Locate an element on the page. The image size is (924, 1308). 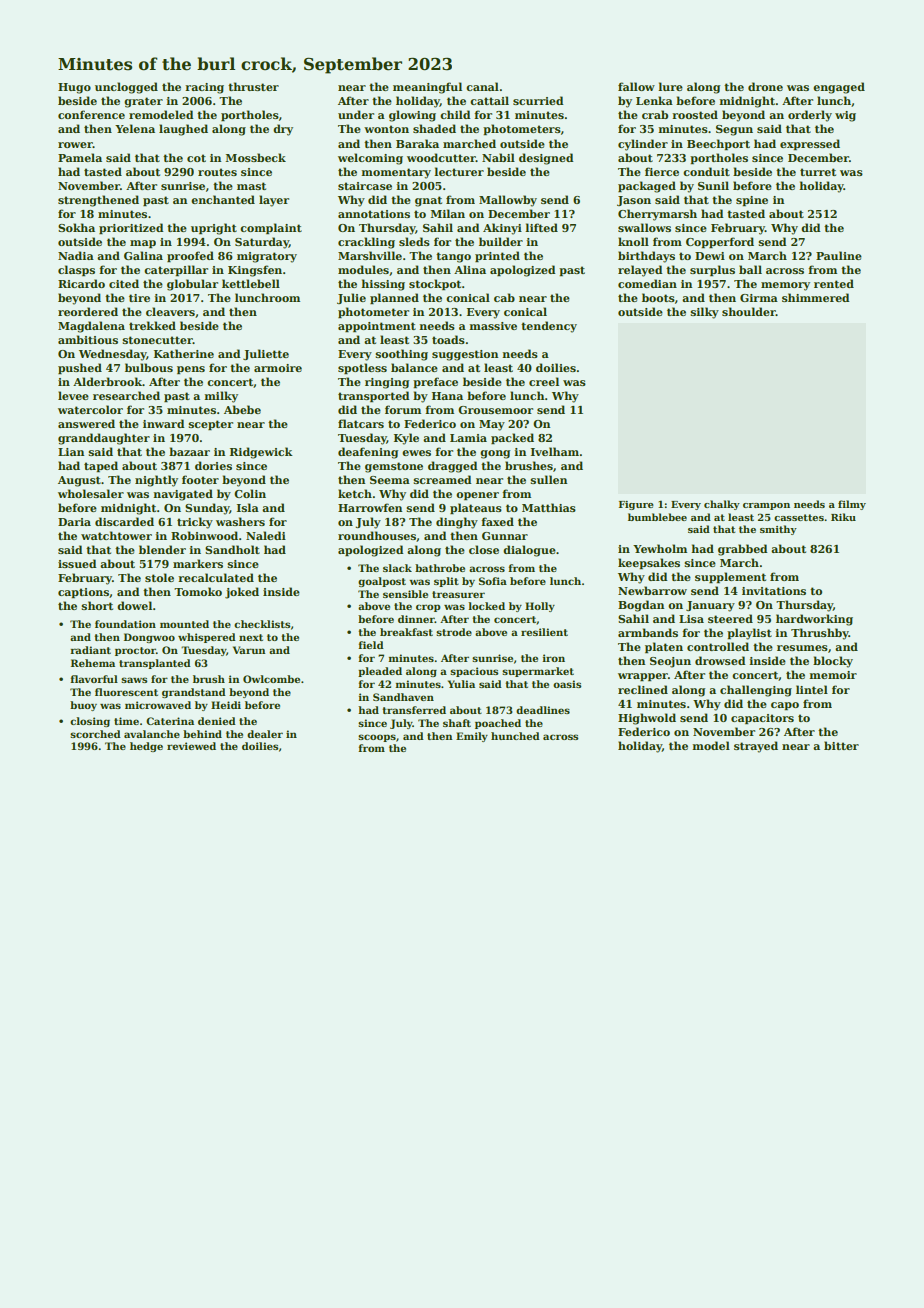
hedge is located at coordinates (146, 747).
